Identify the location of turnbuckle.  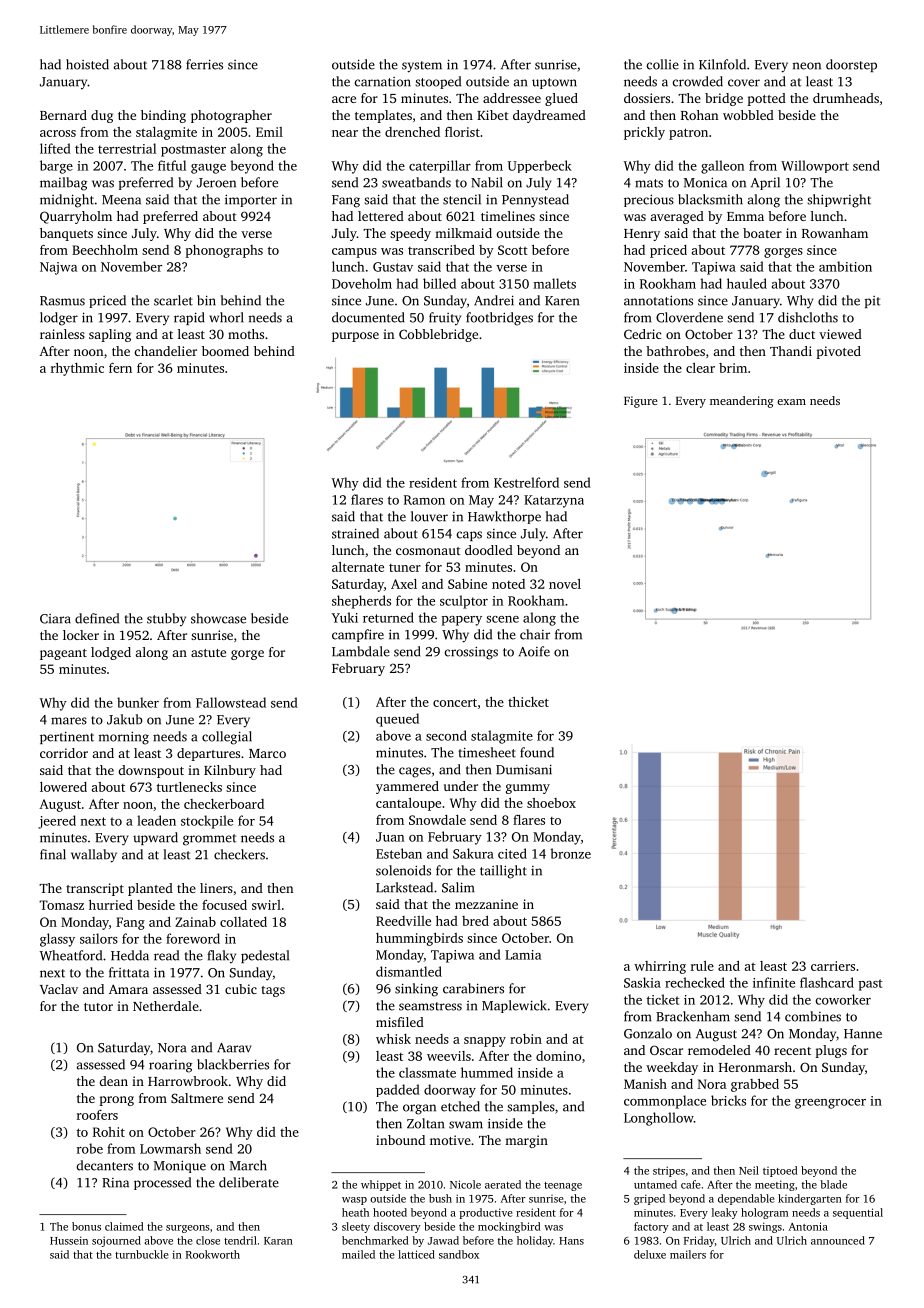
(142, 1254).
